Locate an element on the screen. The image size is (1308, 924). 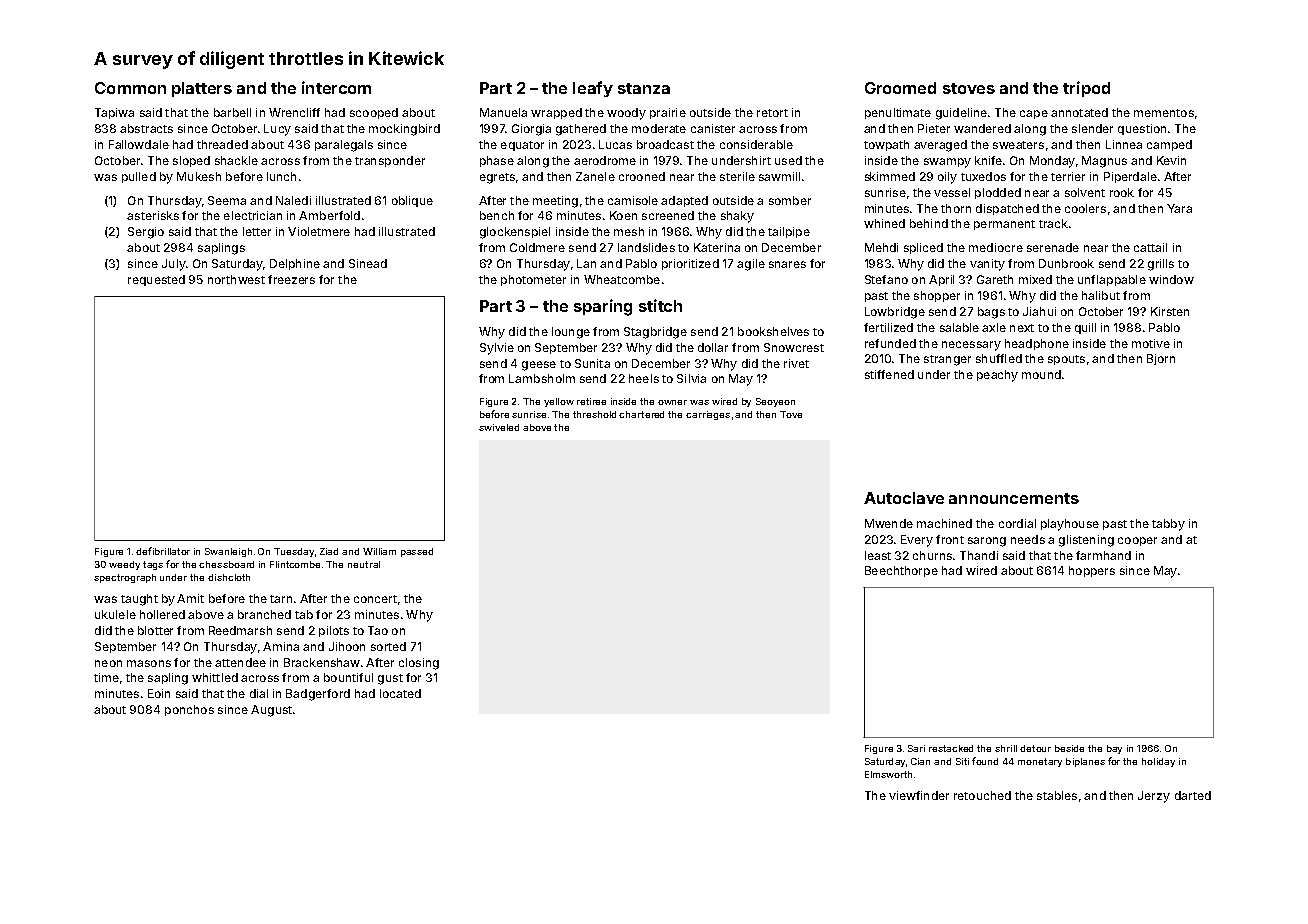
Tuesday is located at coordinates (294, 552).
